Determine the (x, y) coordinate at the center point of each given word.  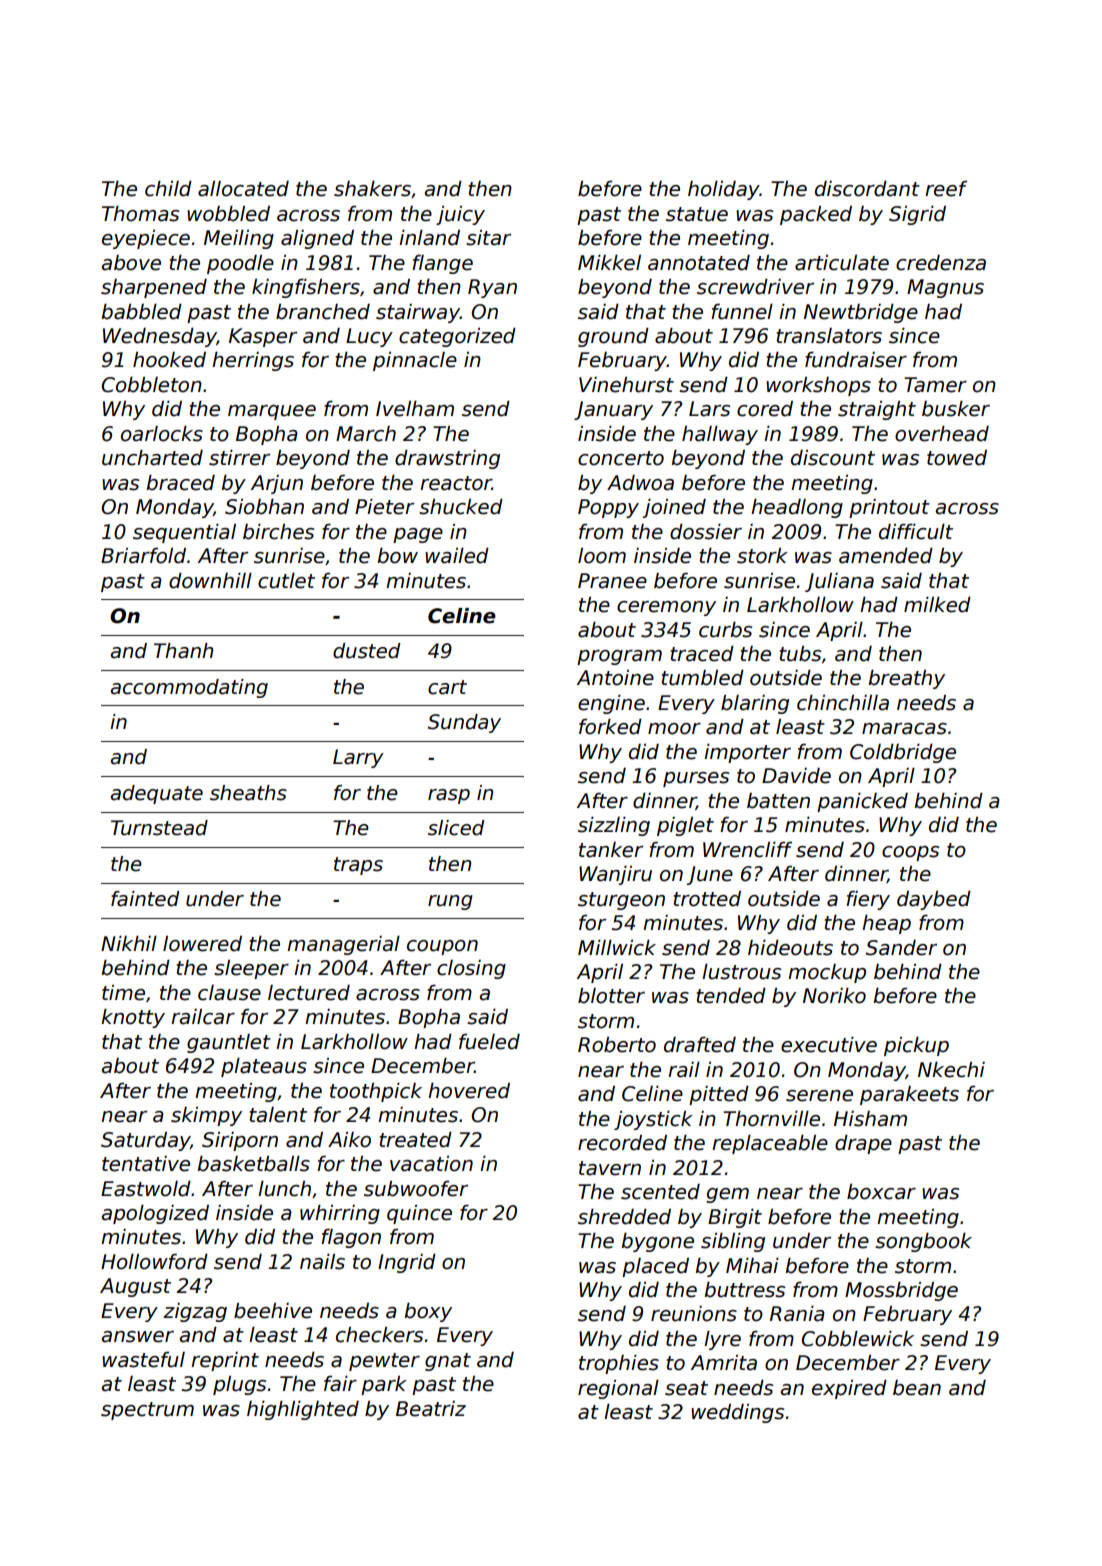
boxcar (881, 1192)
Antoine (615, 678)
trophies (619, 1364)
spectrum (147, 1411)
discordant (867, 189)
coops (910, 853)
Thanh (183, 651)
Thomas (140, 214)
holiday (724, 190)
